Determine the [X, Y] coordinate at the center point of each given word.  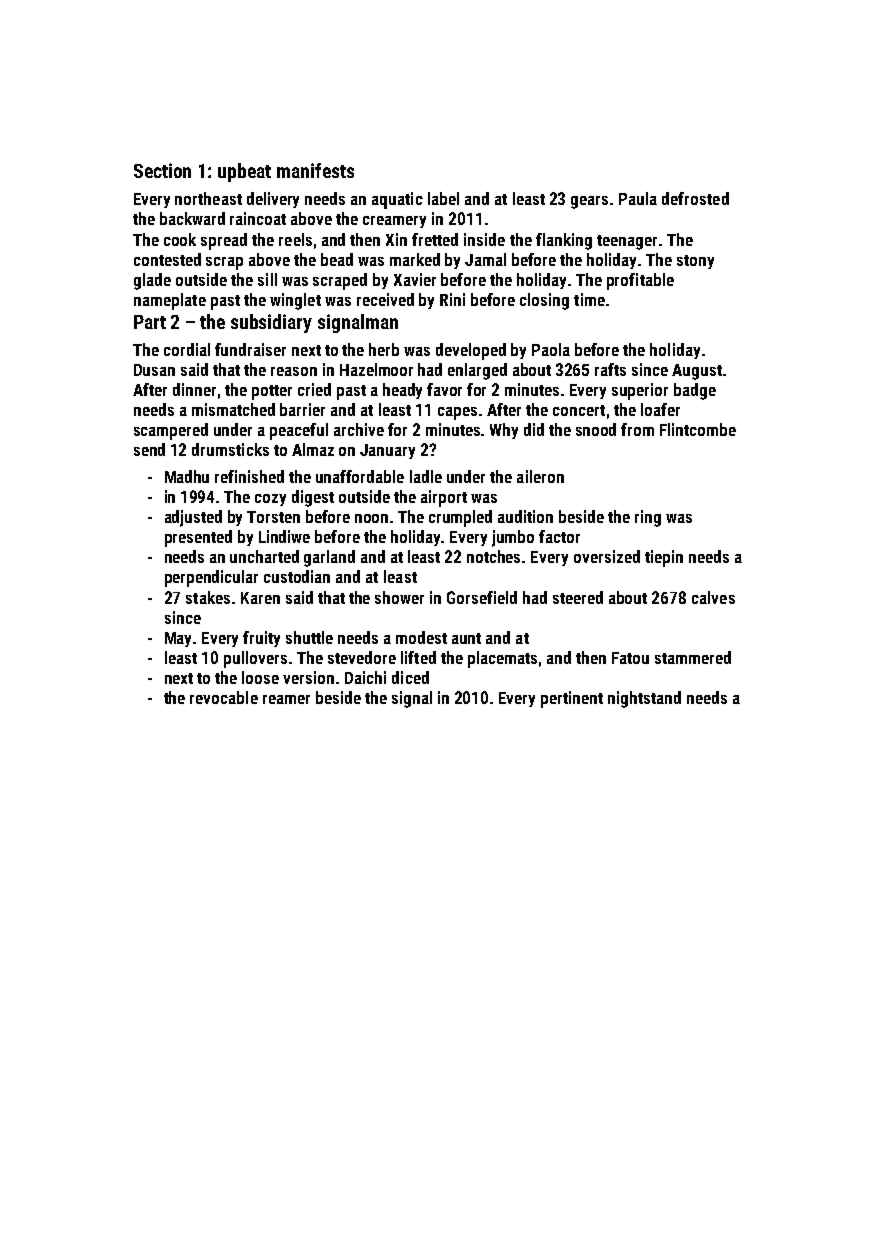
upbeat [244, 172]
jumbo [513, 538]
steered [578, 597]
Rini [452, 299]
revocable [224, 697]
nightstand [644, 699]
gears [589, 202]
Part [150, 322]
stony [695, 262]
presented [198, 538]
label [443, 198]
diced [410, 677]
